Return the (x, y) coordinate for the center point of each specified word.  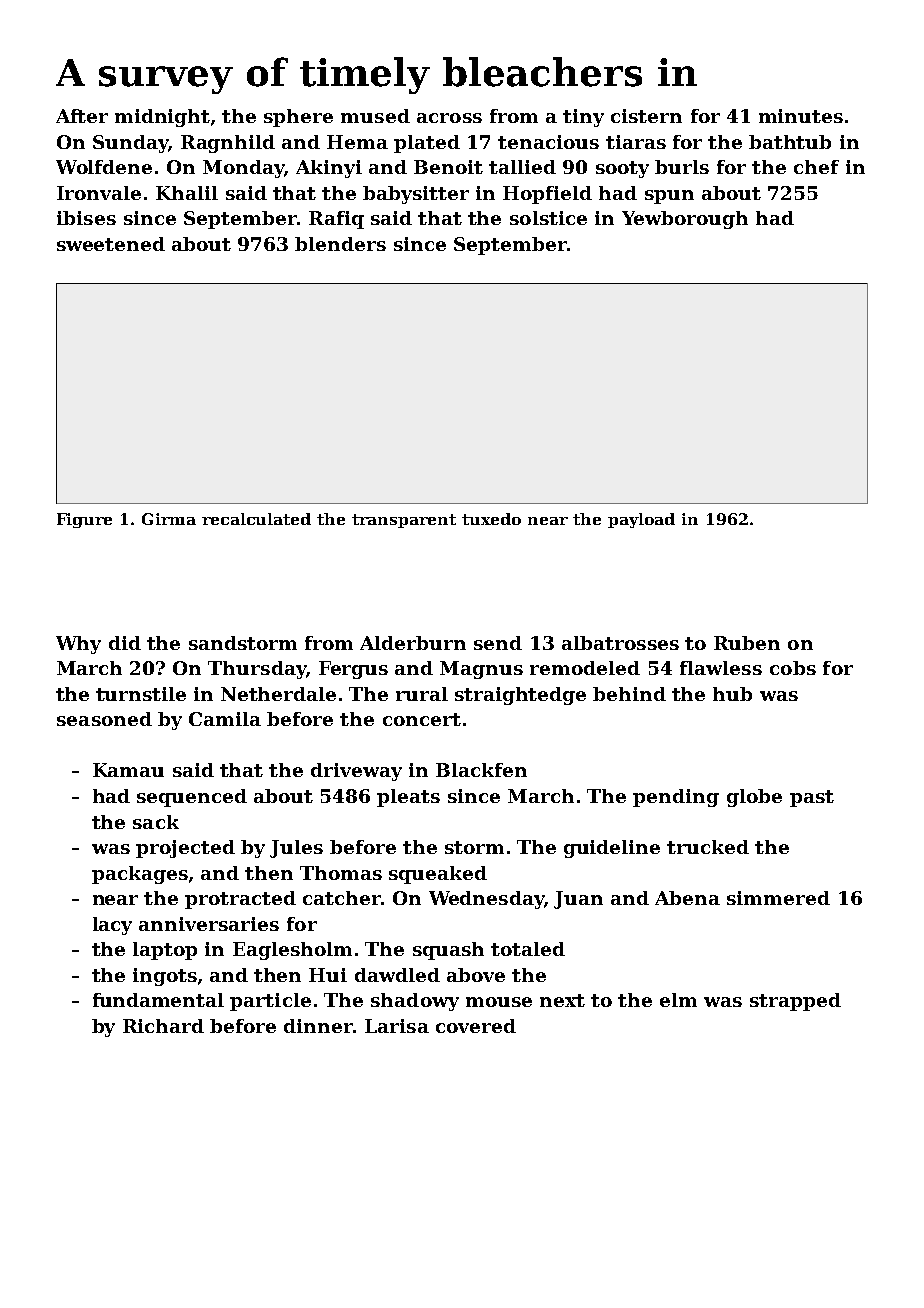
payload (641, 520)
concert (422, 719)
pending (676, 798)
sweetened (111, 244)
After (82, 116)
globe (754, 798)
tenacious (548, 142)
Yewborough (685, 220)
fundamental (158, 1000)
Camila (225, 719)
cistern (646, 116)
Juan (578, 900)
